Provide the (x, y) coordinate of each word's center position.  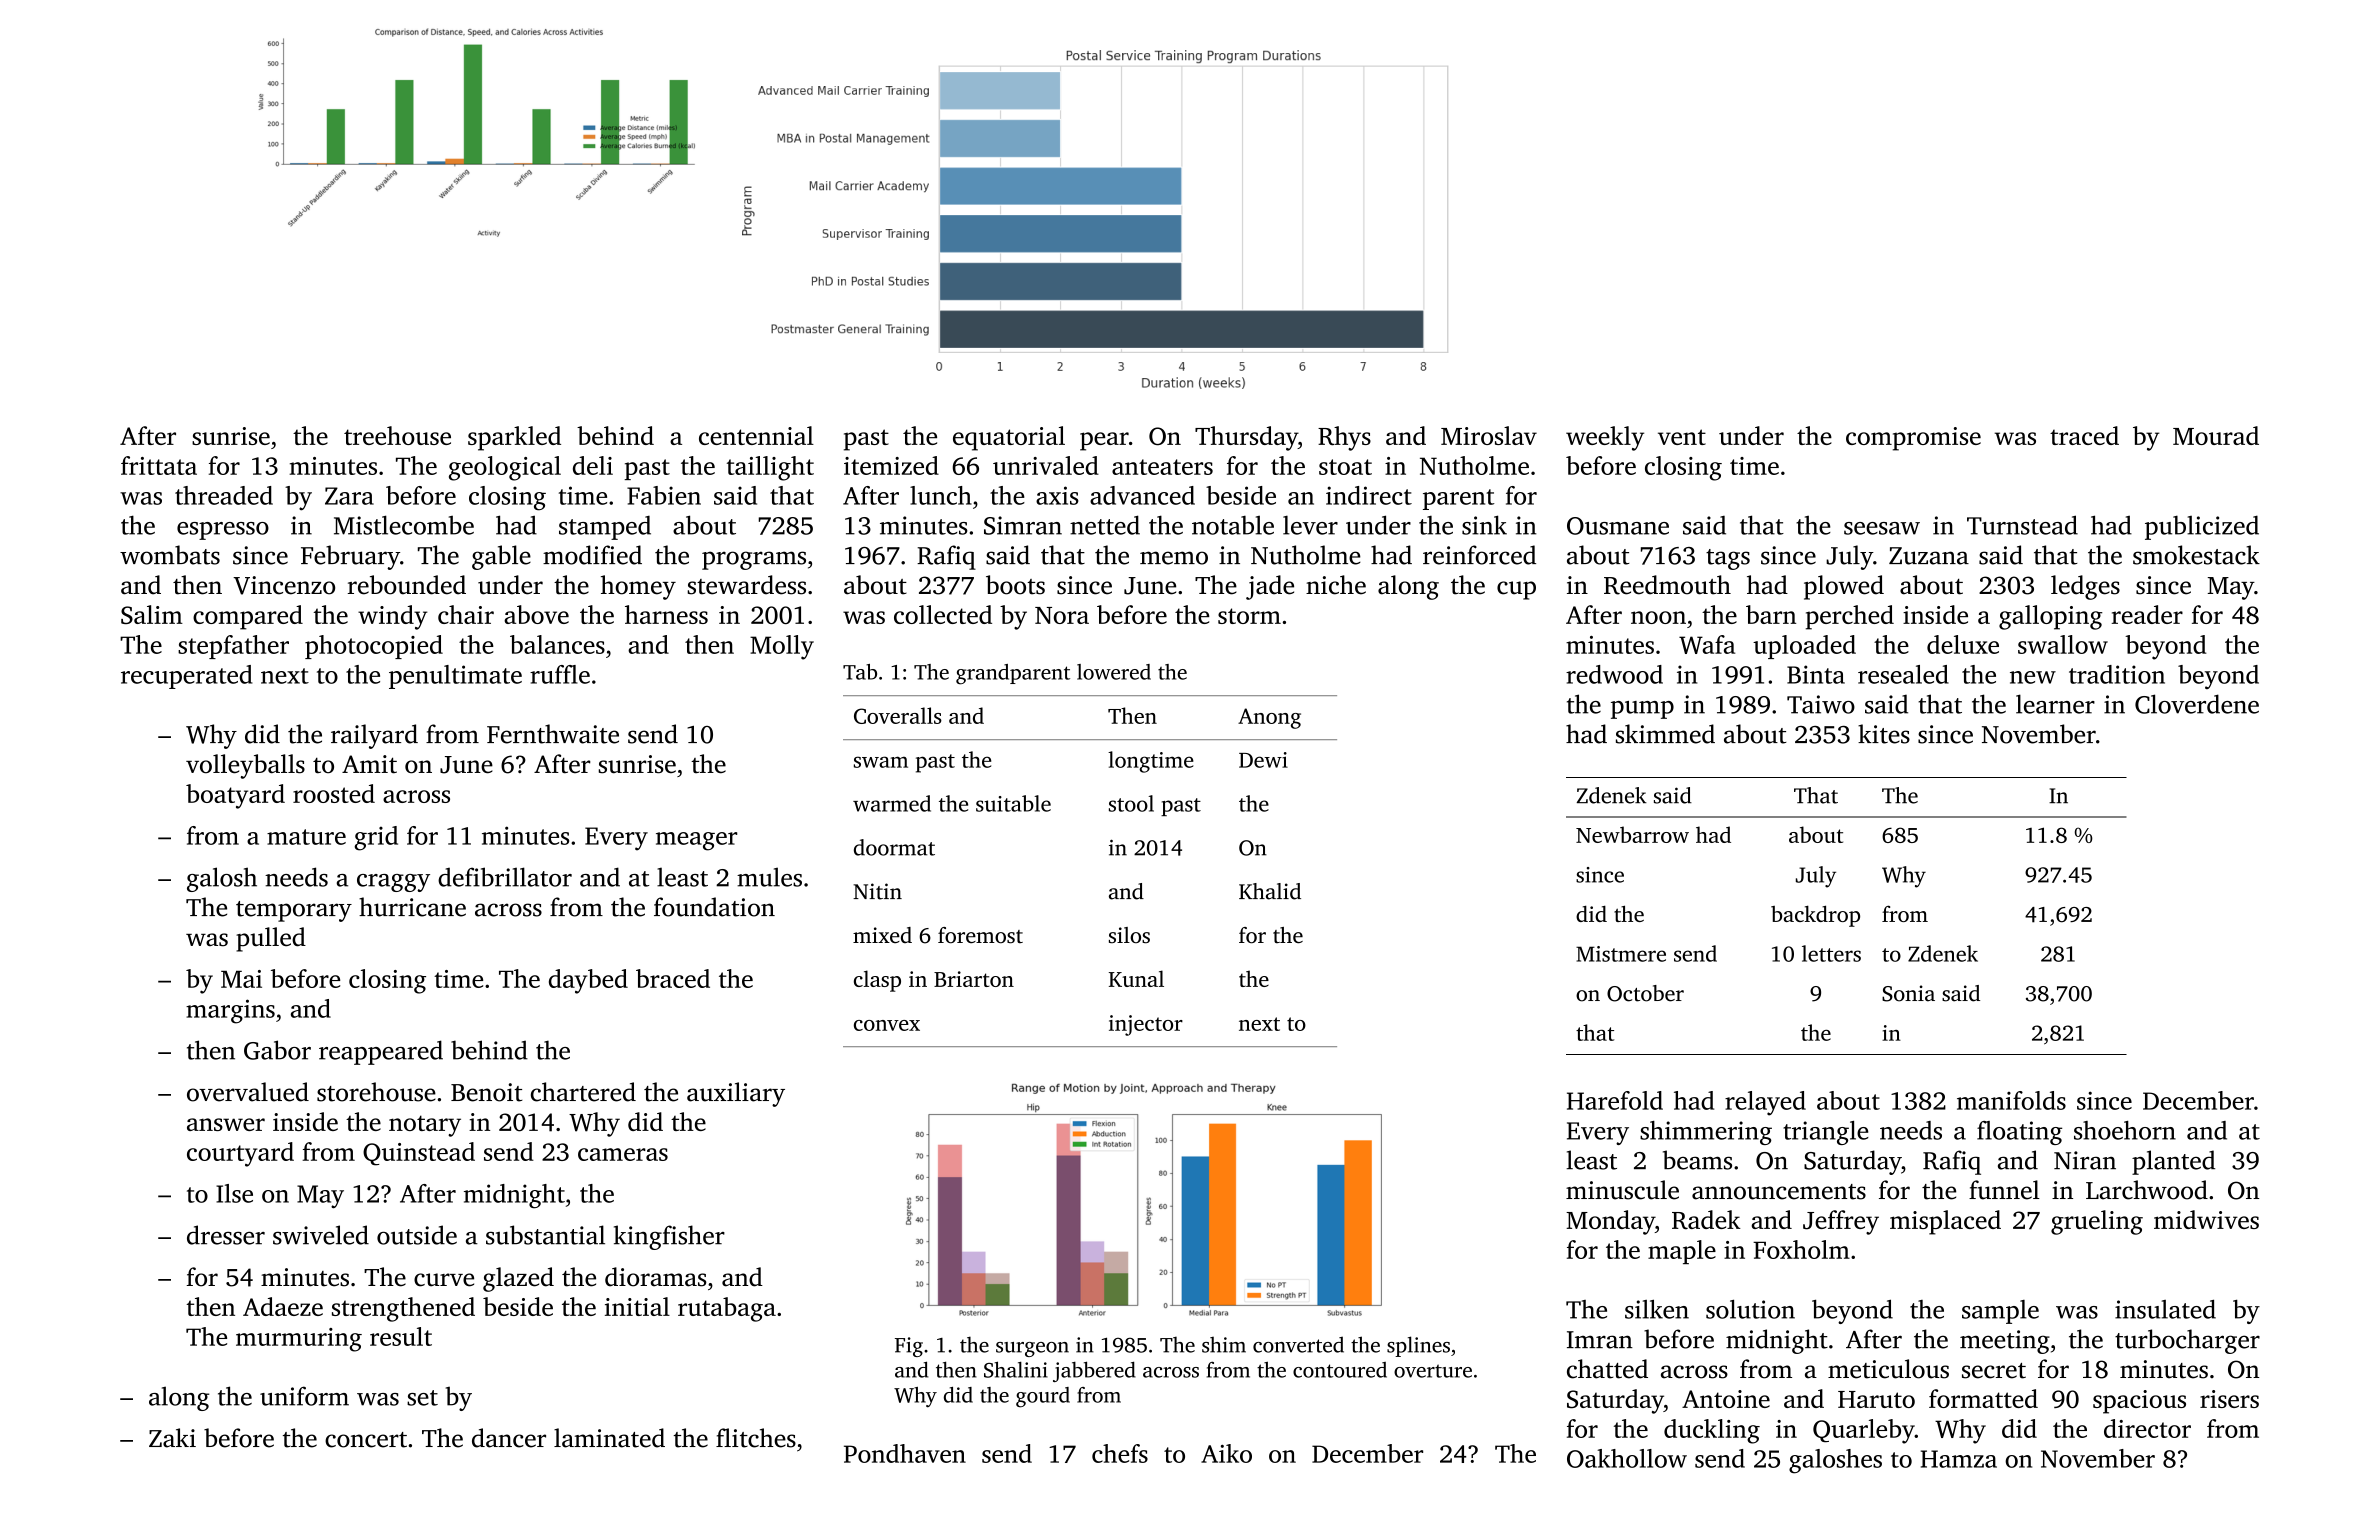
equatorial (1009, 438)
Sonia (1908, 993)
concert (366, 1440)
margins (230, 1011)
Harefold (1615, 1100)
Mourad (2216, 435)
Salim (152, 614)
